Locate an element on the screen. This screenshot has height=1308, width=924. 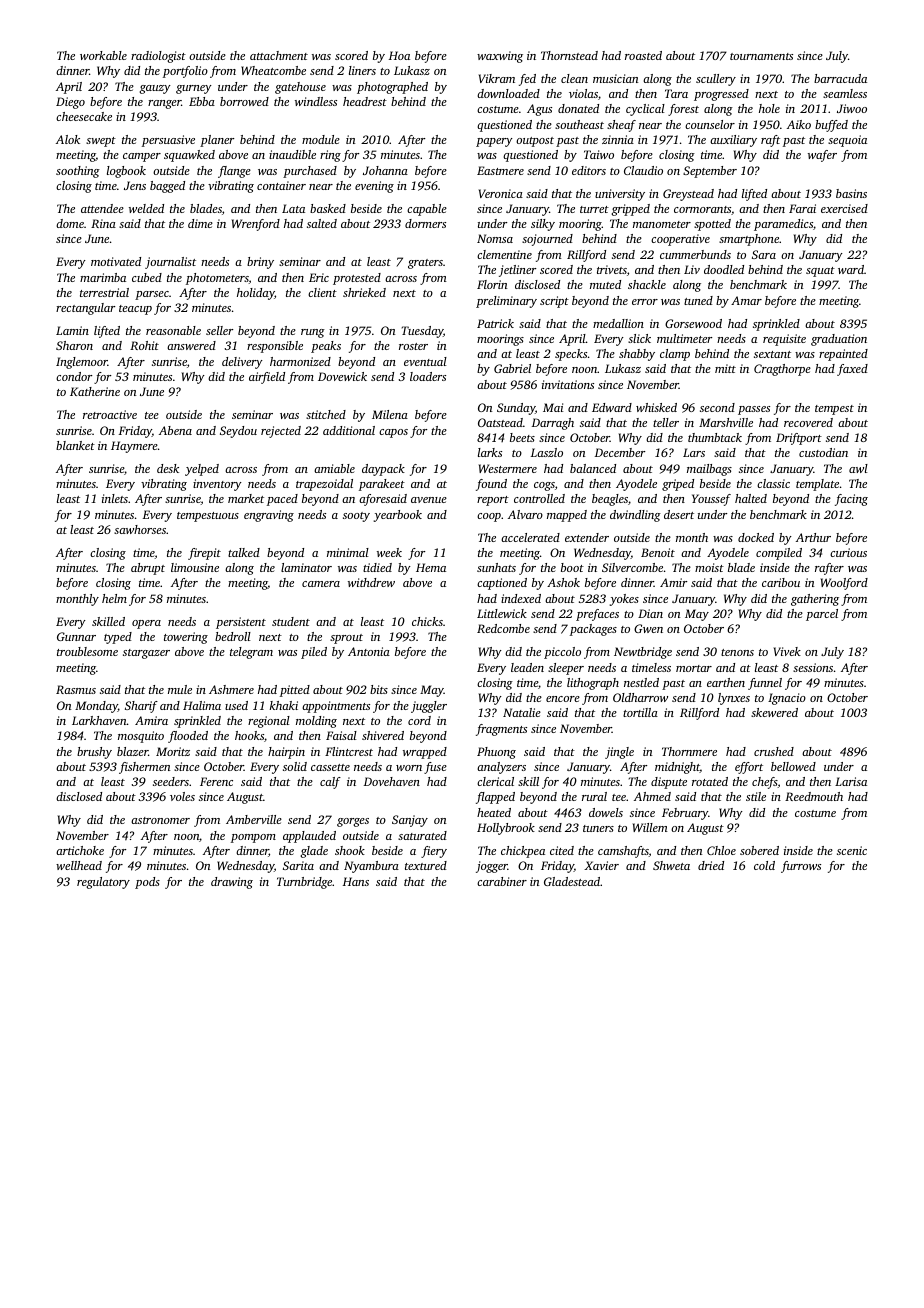
Hoa is located at coordinates (399, 55).
